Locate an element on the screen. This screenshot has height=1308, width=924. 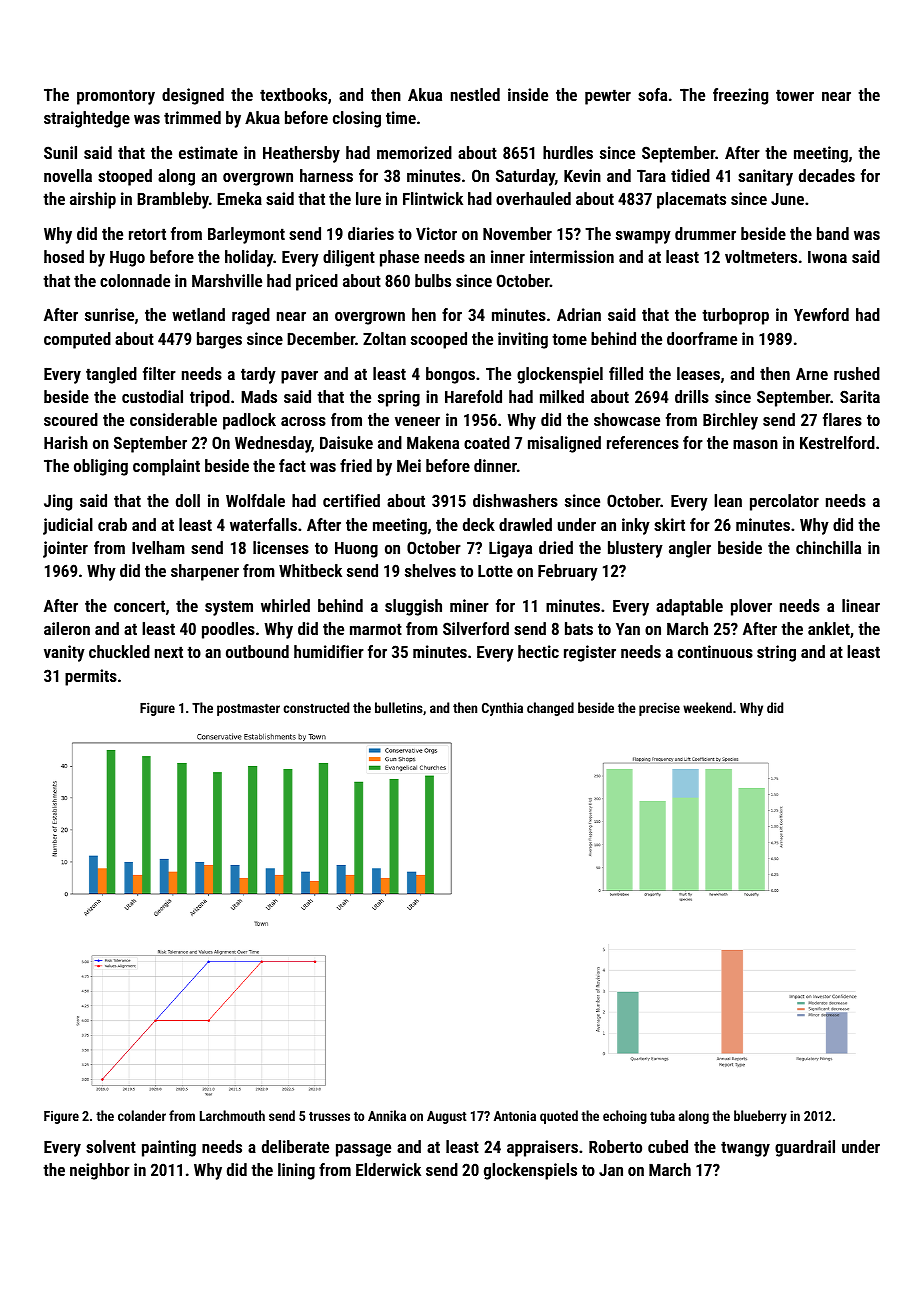
neighbor is located at coordinates (100, 1171).
